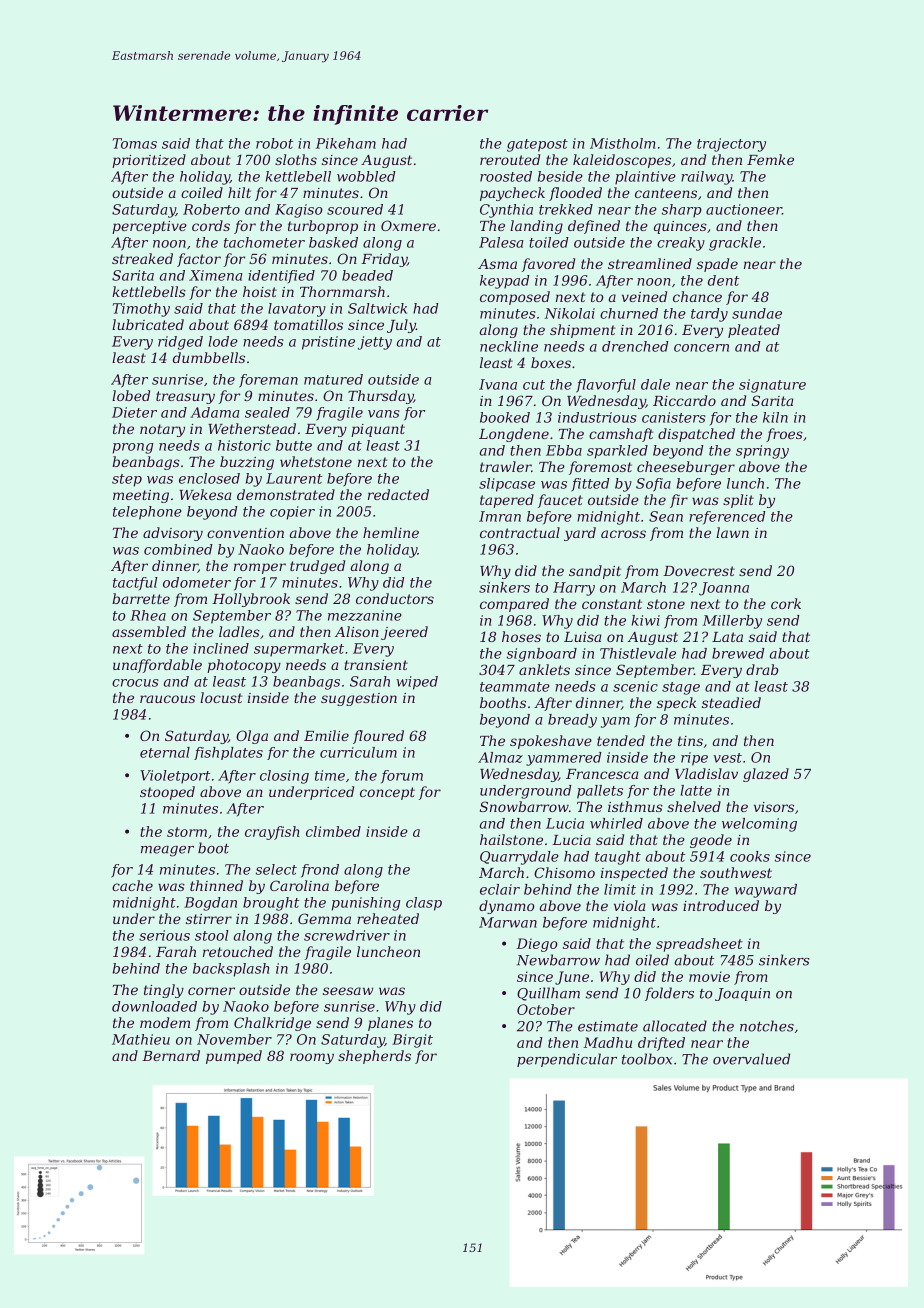 This document has width=924, height=1308. I want to click on concern, so click(701, 348).
